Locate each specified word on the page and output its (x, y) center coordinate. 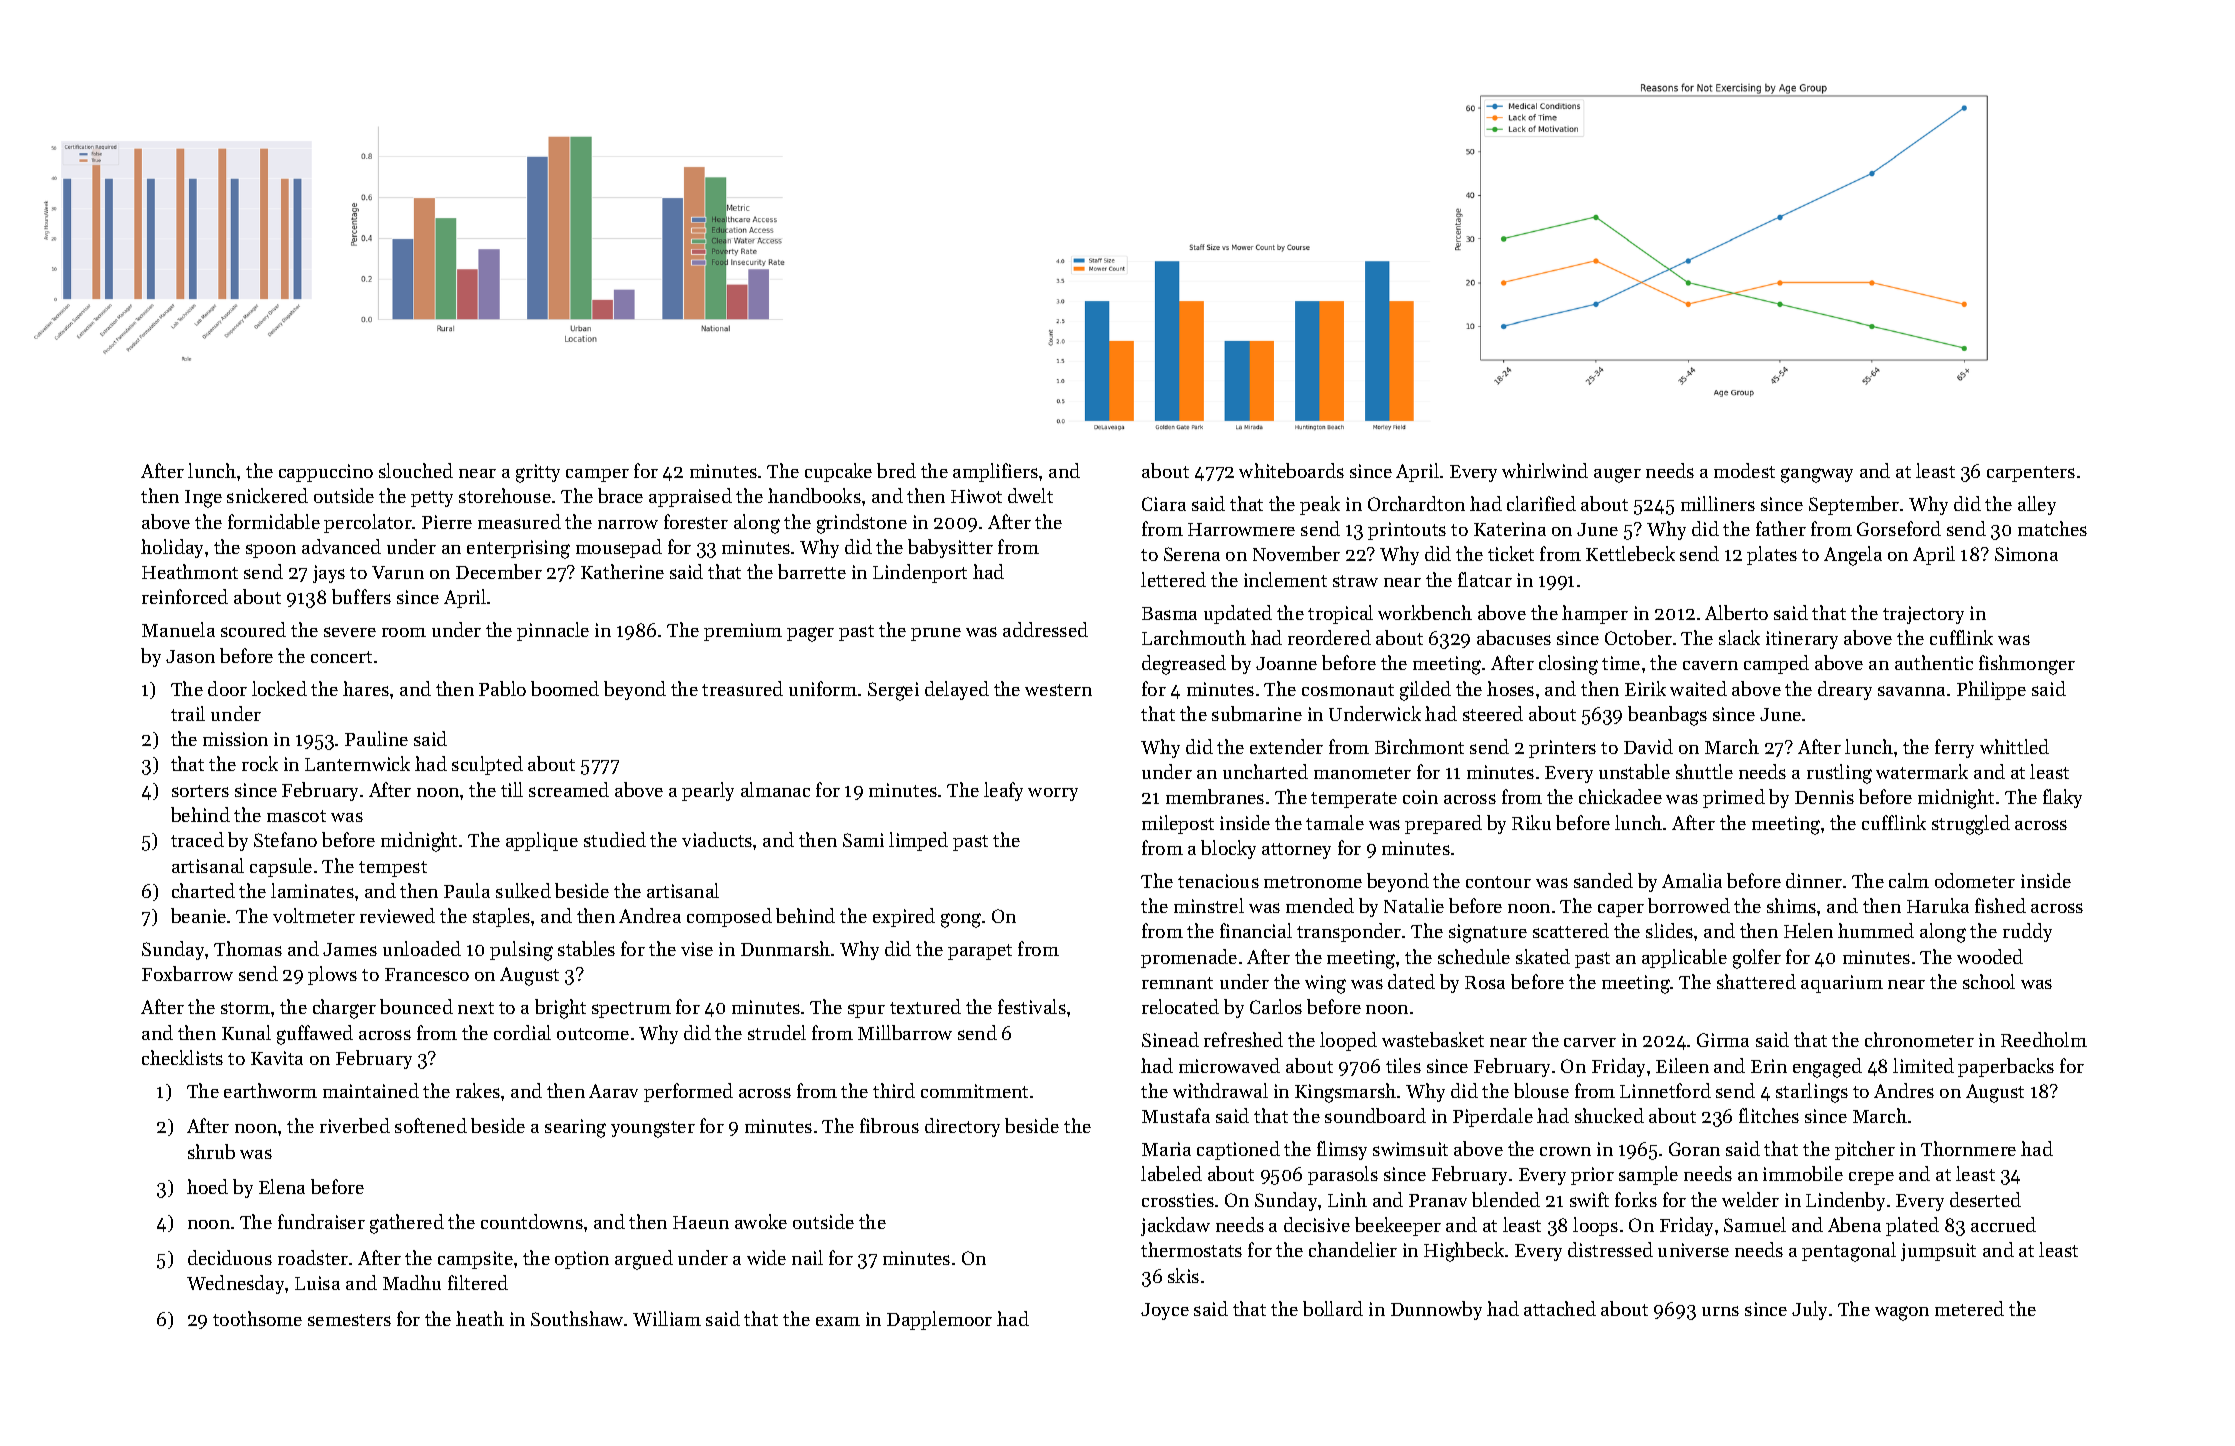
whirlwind (1545, 470)
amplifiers (995, 472)
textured (925, 1006)
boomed (565, 688)
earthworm (270, 1090)
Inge (203, 499)
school (1989, 981)
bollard (1333, 1308)
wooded (1990, 956)
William (667, 1318)
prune (936, 634)
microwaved (1229, 1065)
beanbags (1667, 716)
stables (586, 948)
